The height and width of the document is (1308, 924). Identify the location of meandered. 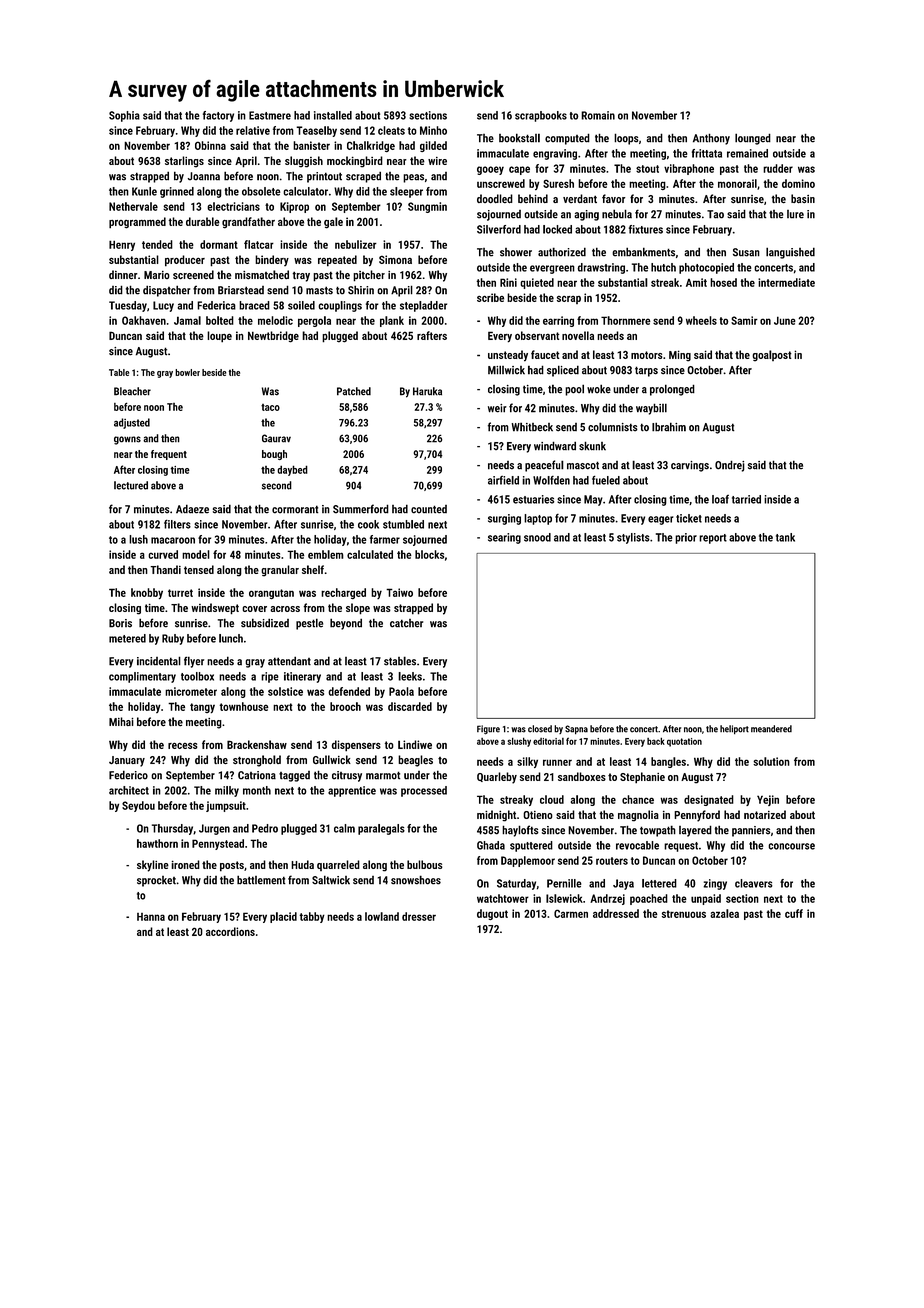
(771, 729).
